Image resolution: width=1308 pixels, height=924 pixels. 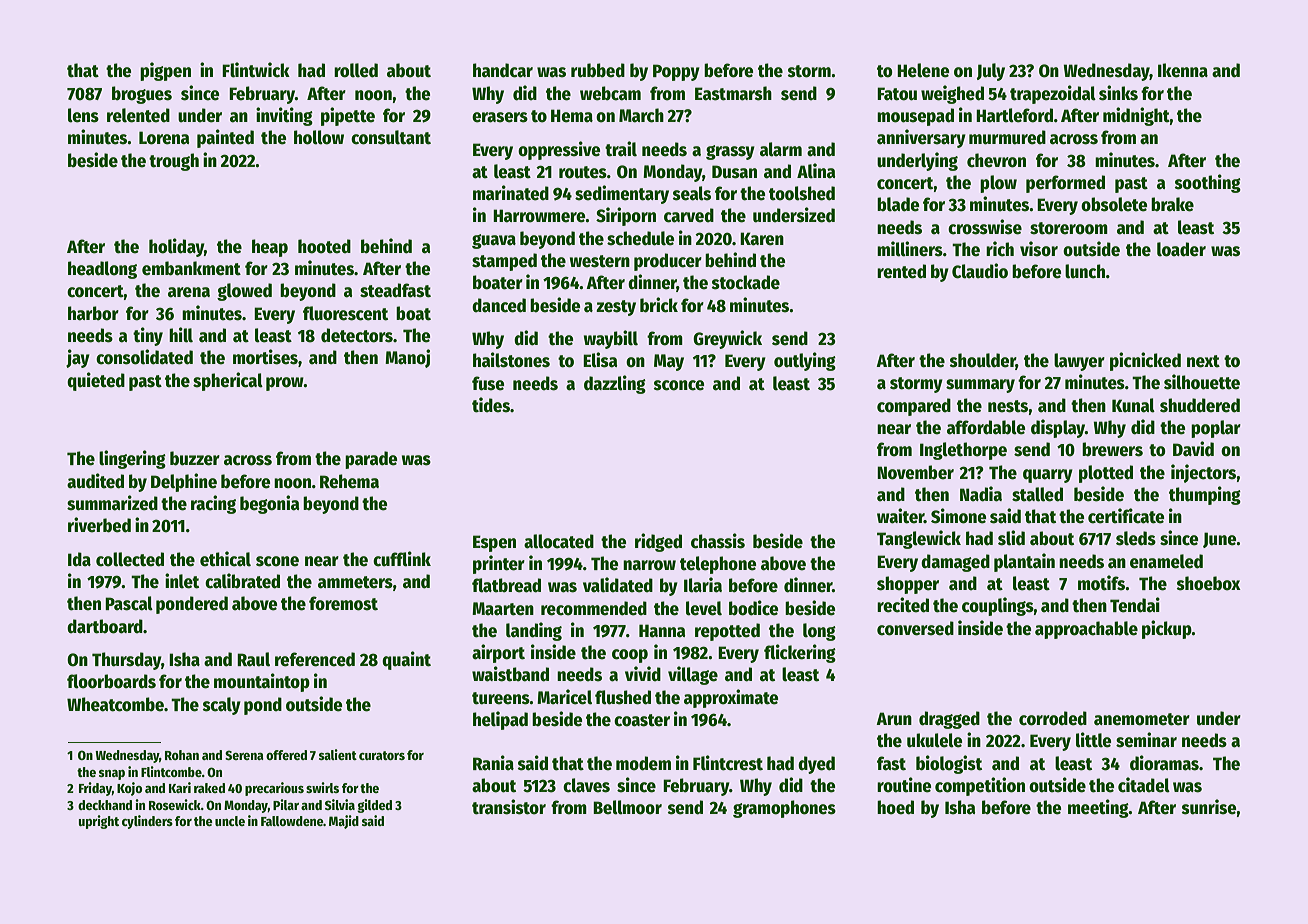 What do you see at coordinates (1098, 808) in the screenshot?
I see `meeting` at bounding box center [1098, 808].
